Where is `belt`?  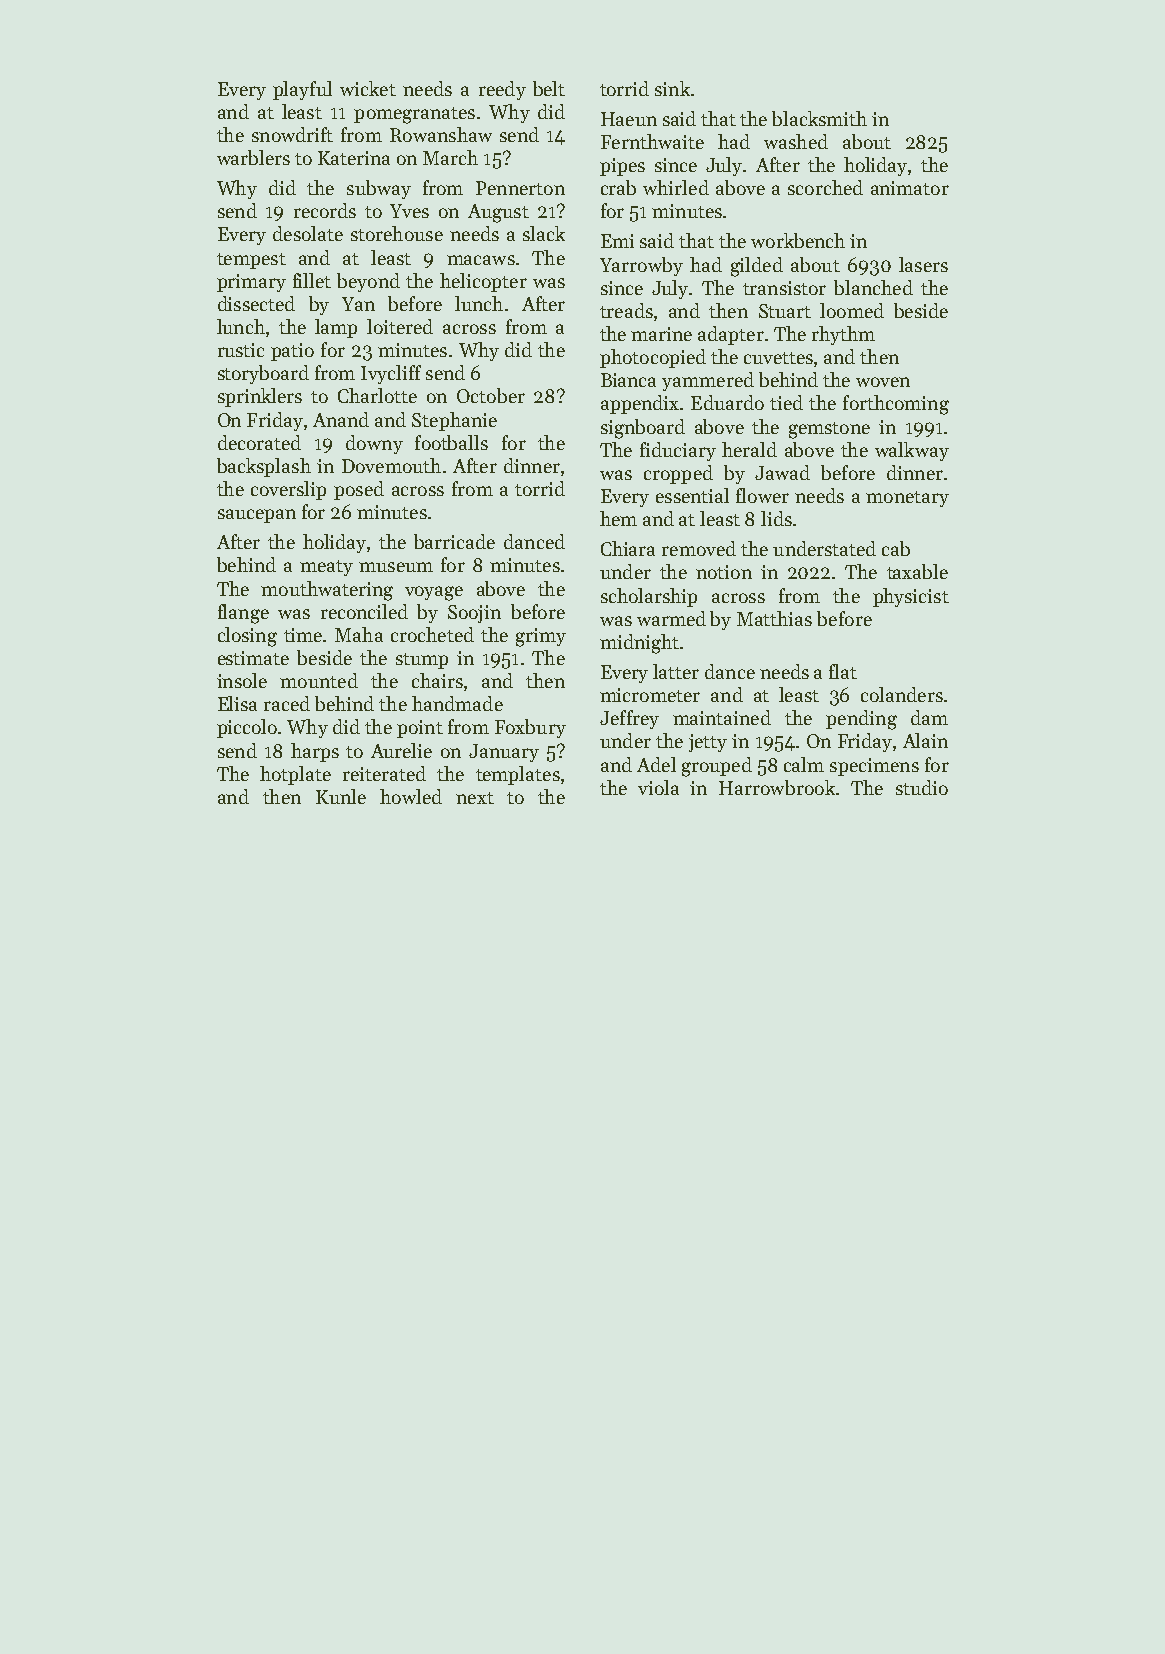
belt is located at coordinates (549, 88).
